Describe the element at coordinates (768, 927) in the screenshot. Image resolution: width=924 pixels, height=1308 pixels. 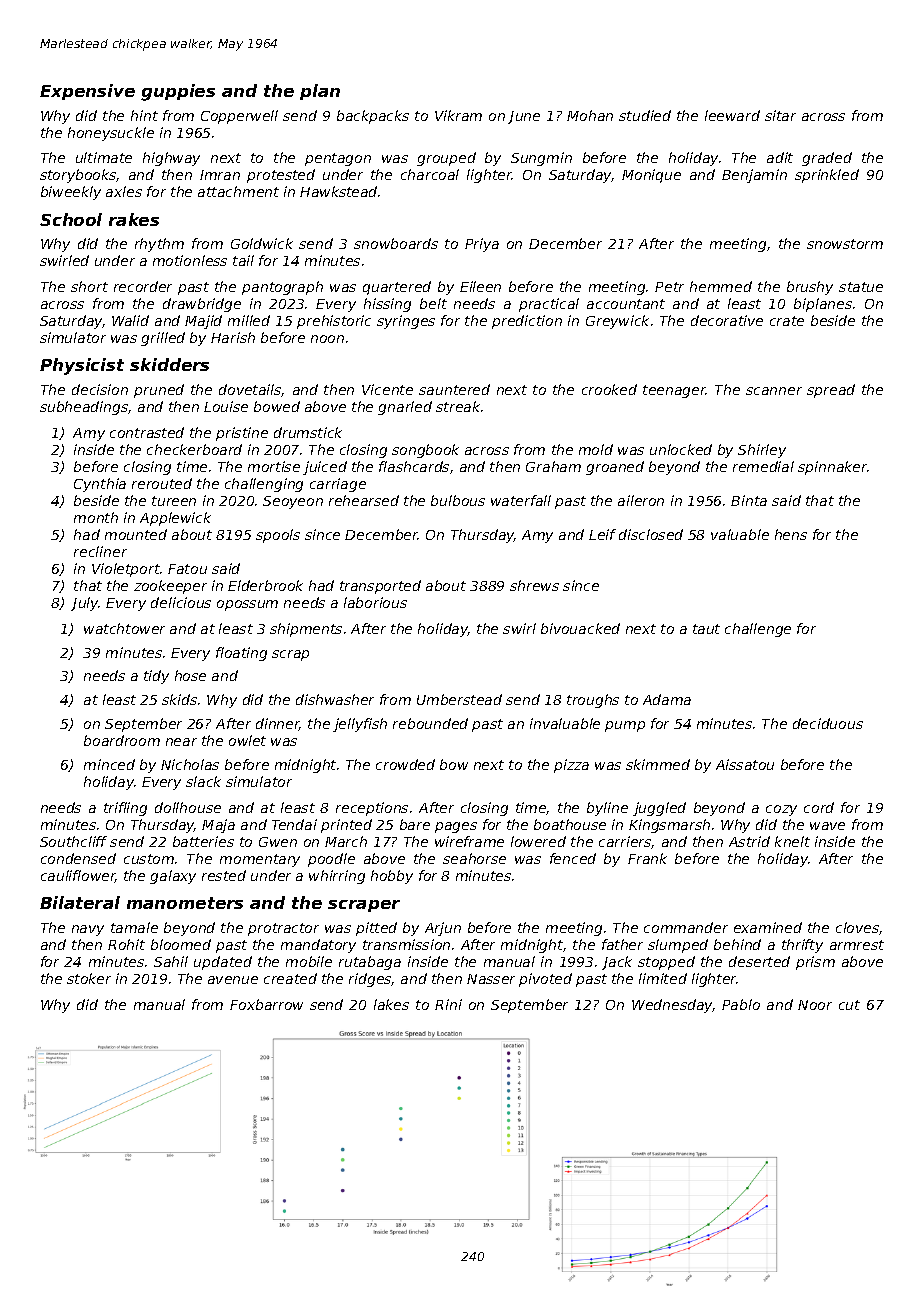
I see `examined` at that location.
